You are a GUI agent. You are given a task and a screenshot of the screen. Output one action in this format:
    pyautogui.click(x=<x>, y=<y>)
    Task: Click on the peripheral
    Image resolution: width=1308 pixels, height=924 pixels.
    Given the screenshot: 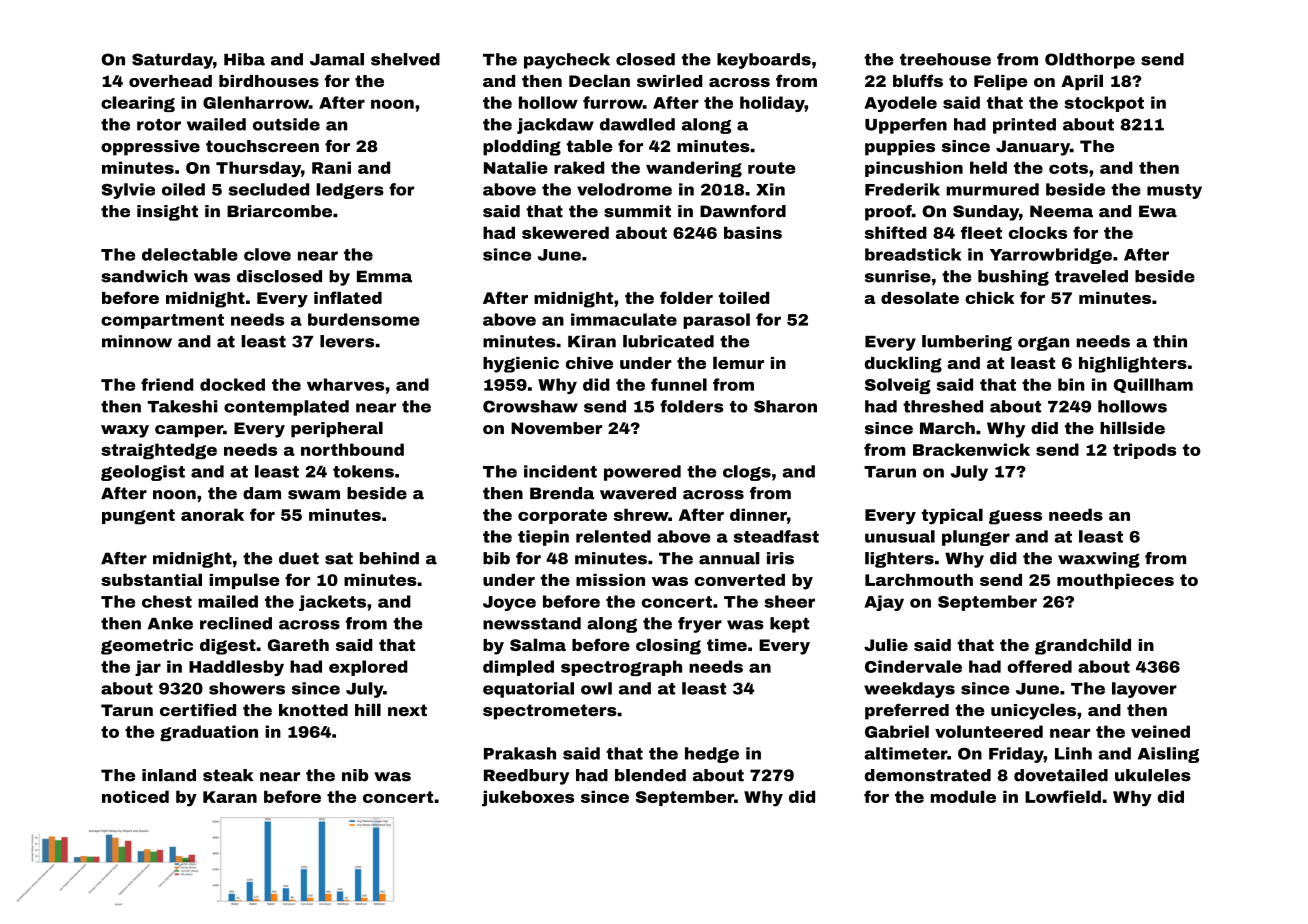 What is the action you would take?
    pyautogui.click(x=337, y=429)
